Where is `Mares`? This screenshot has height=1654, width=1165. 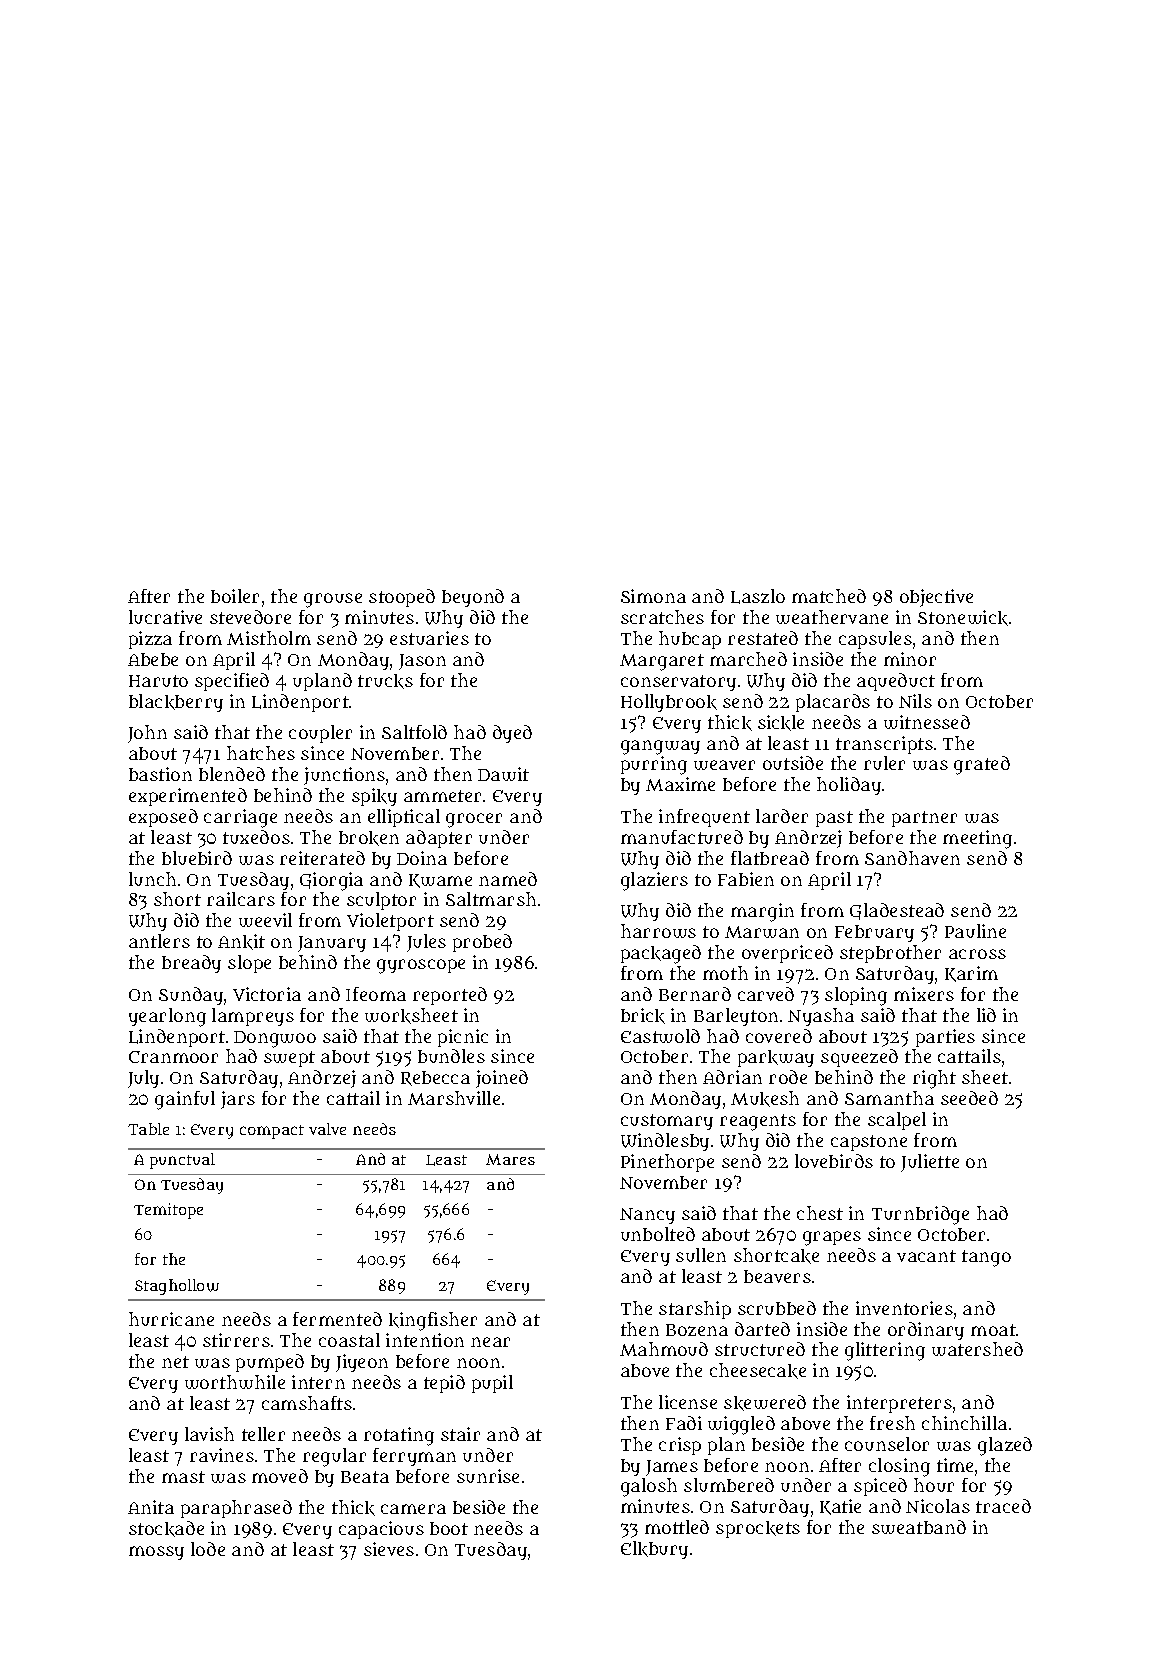 Mares is located at coordinates (510, 1159).
